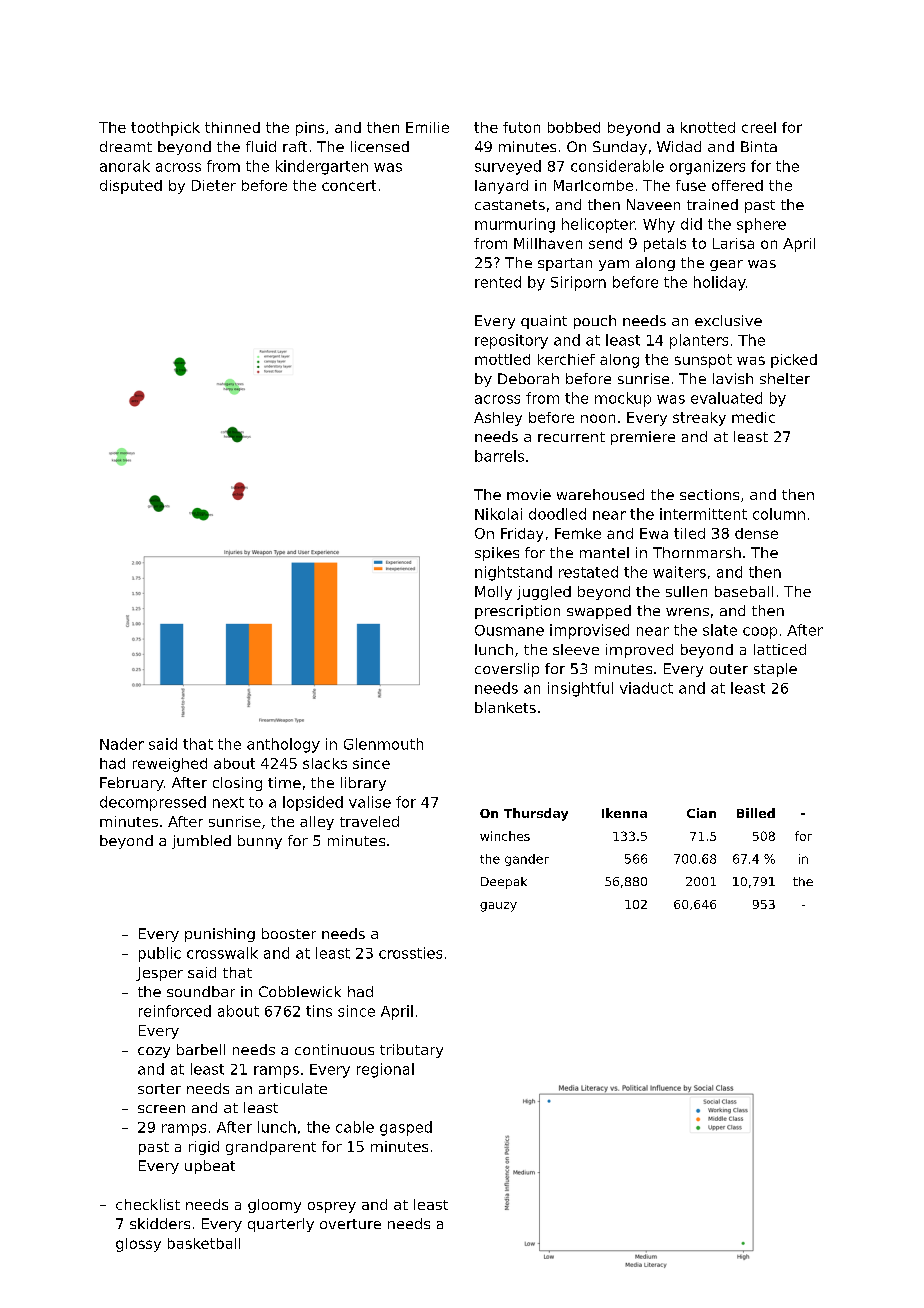  What do you see at coordinates (775, 670) in the screenshot?
I see `staple` at bounding box center [775, 670].
